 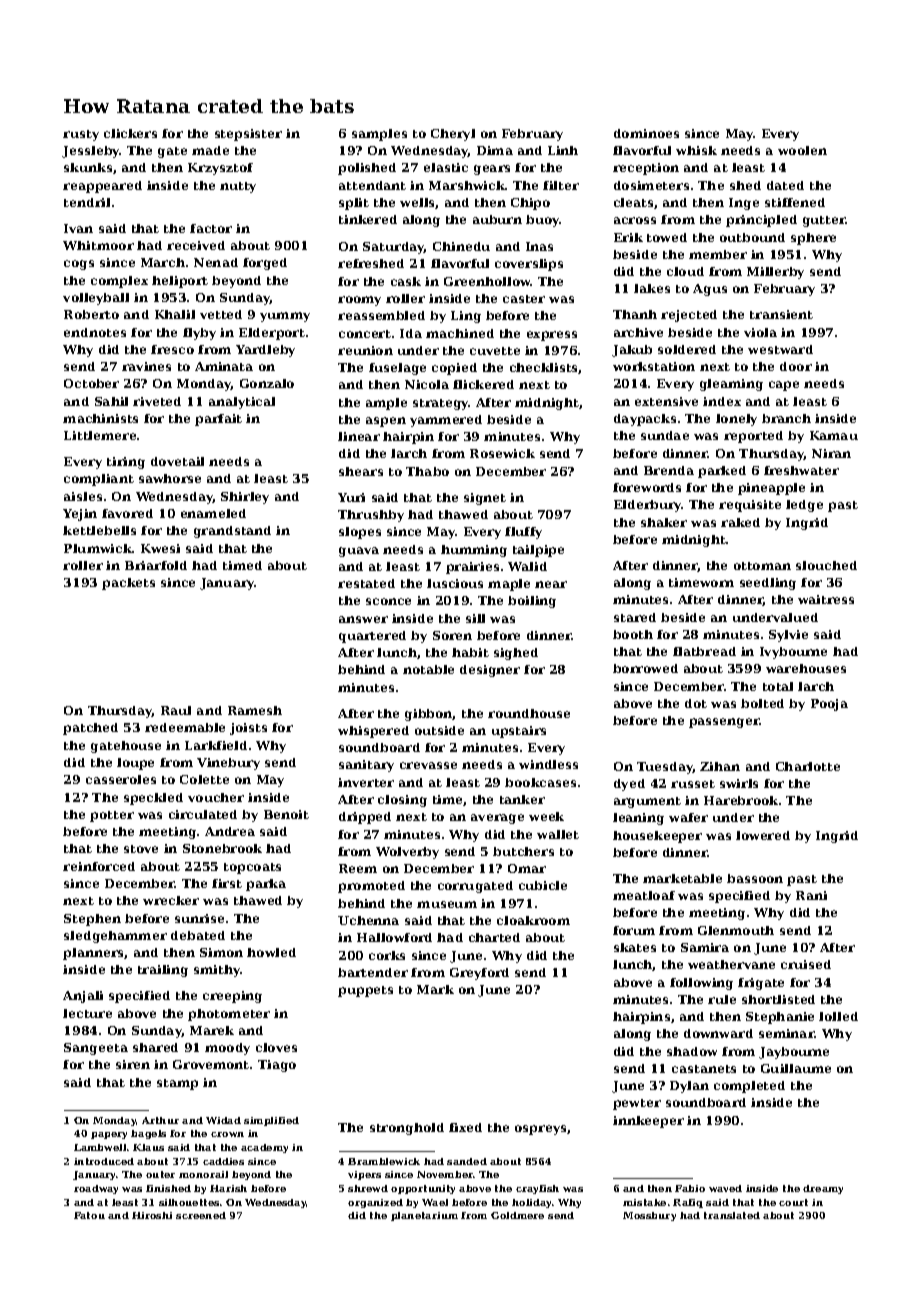 What do you see at coordinates (635, 947) in the page?
I see `skates` at bounding box center [635, 947].
